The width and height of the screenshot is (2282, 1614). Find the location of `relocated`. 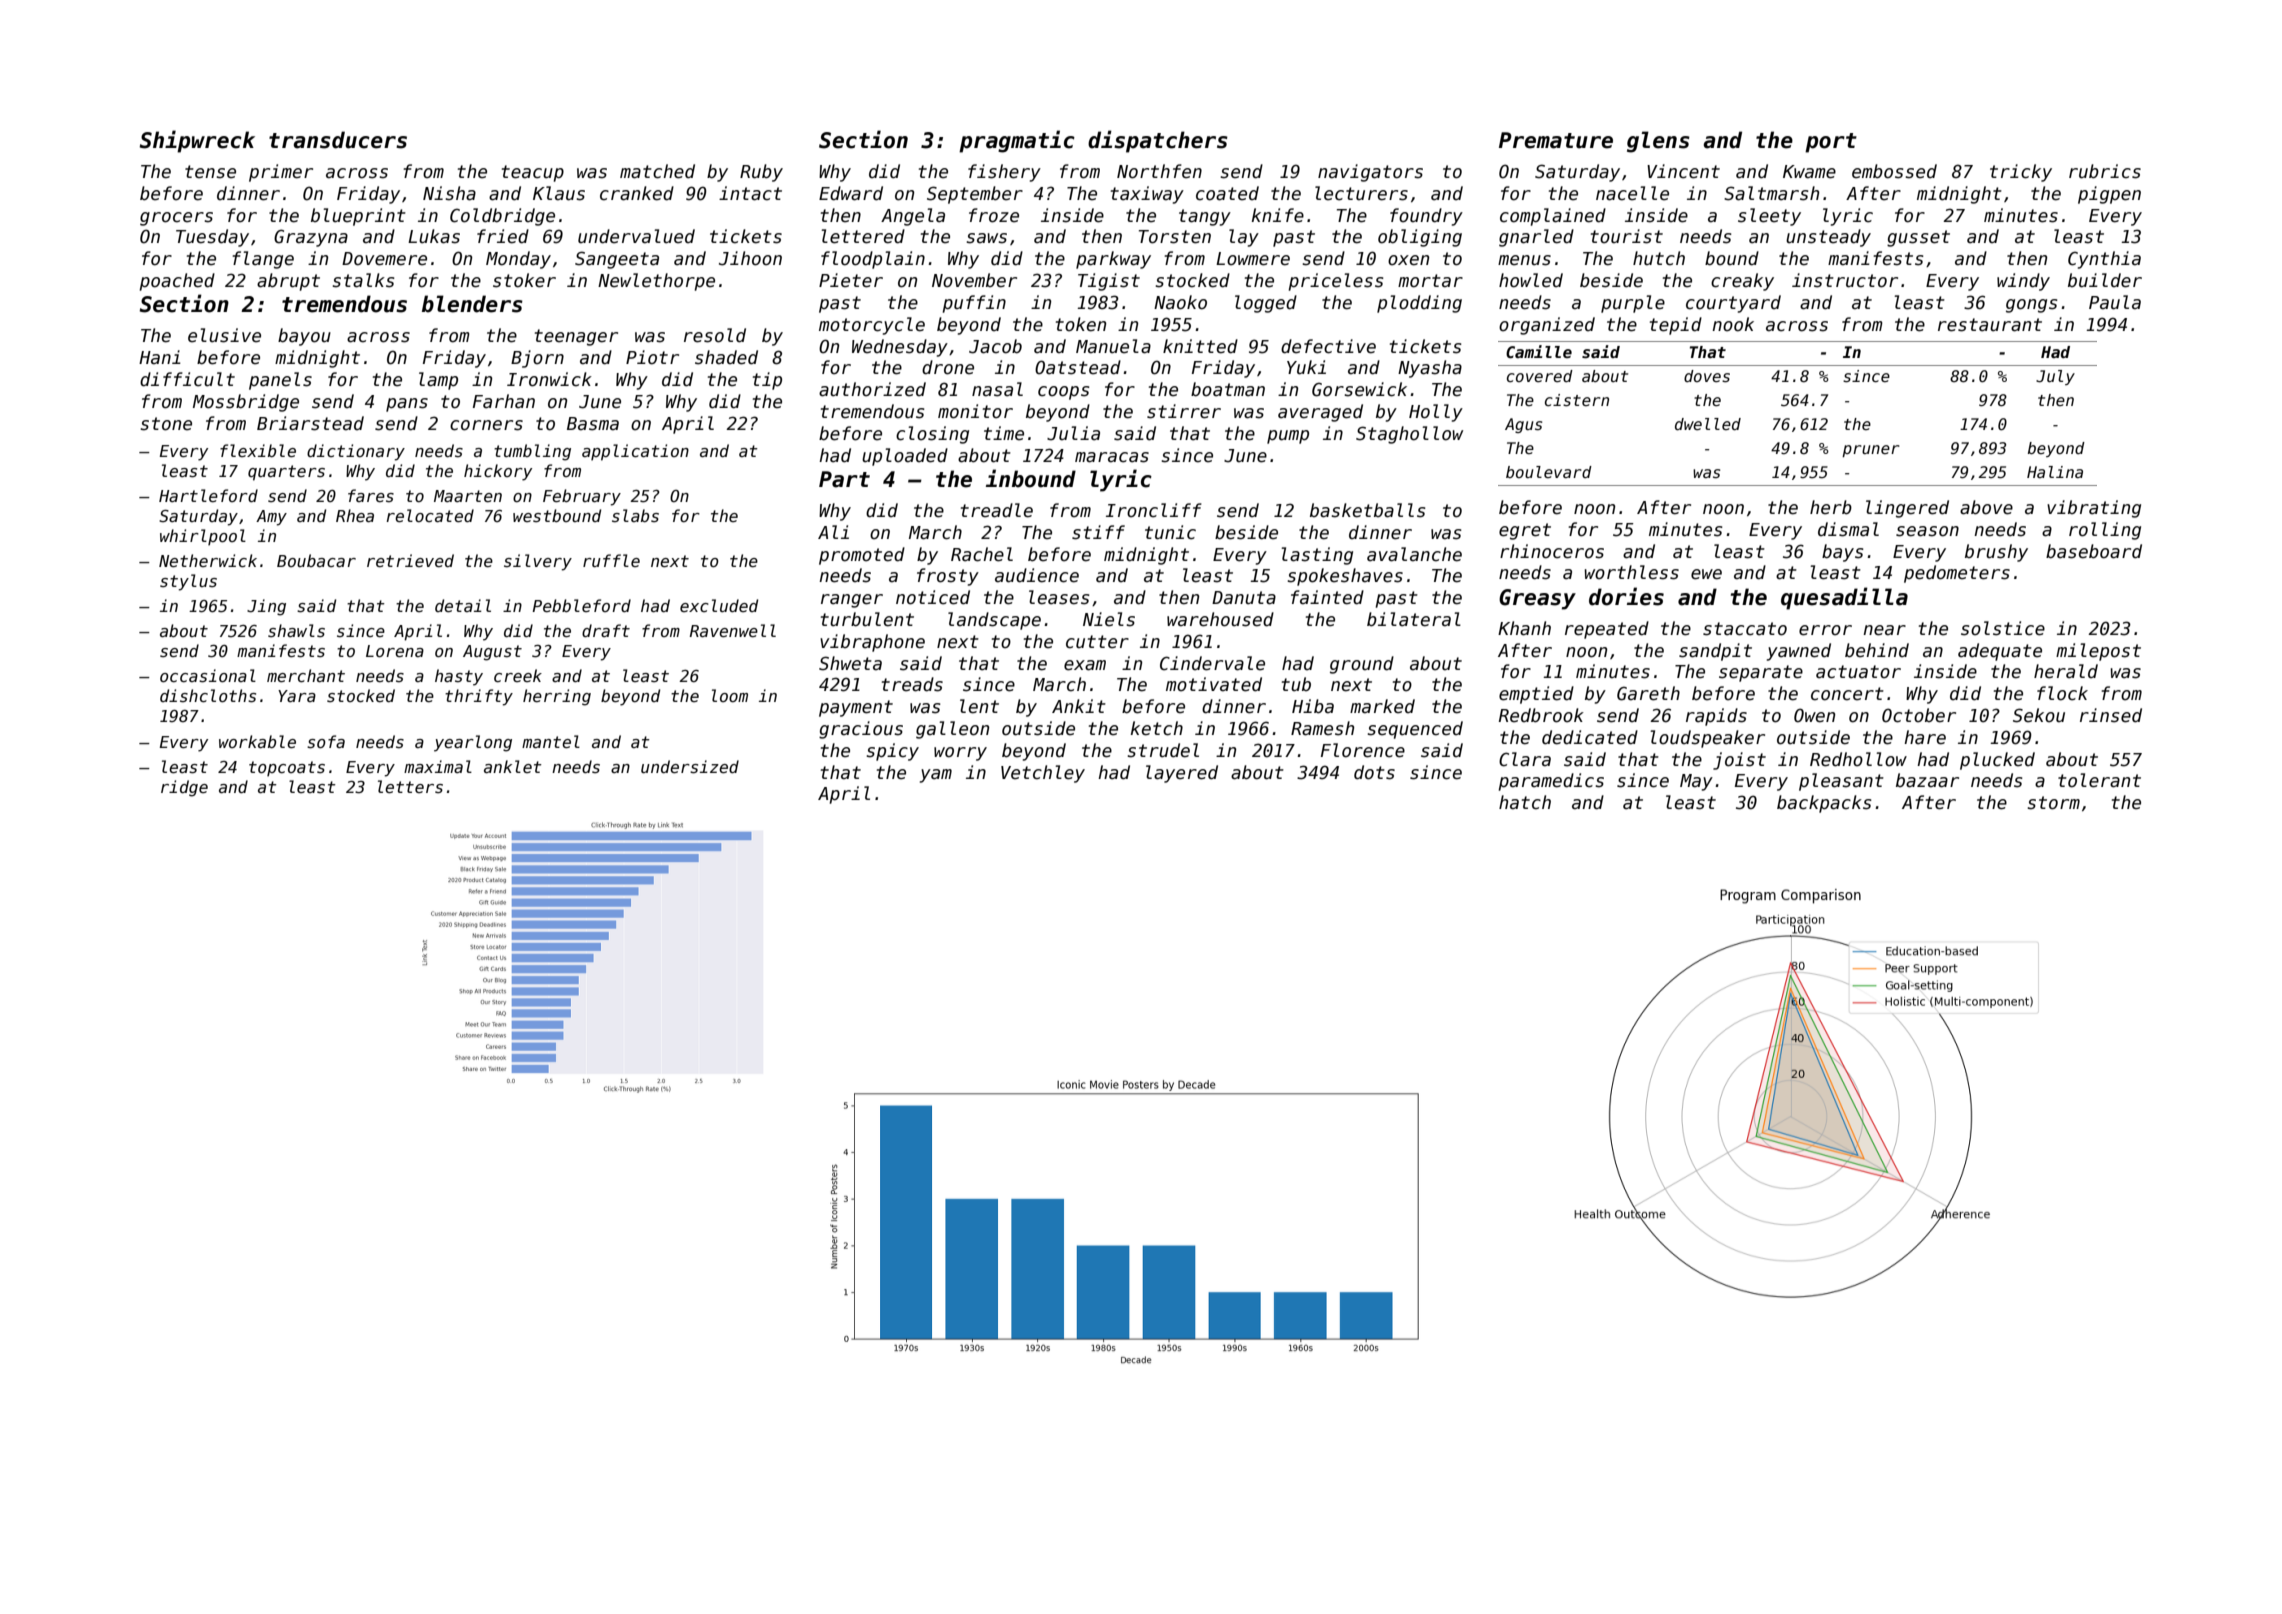

relocated is located at coordinates (430, 515).
